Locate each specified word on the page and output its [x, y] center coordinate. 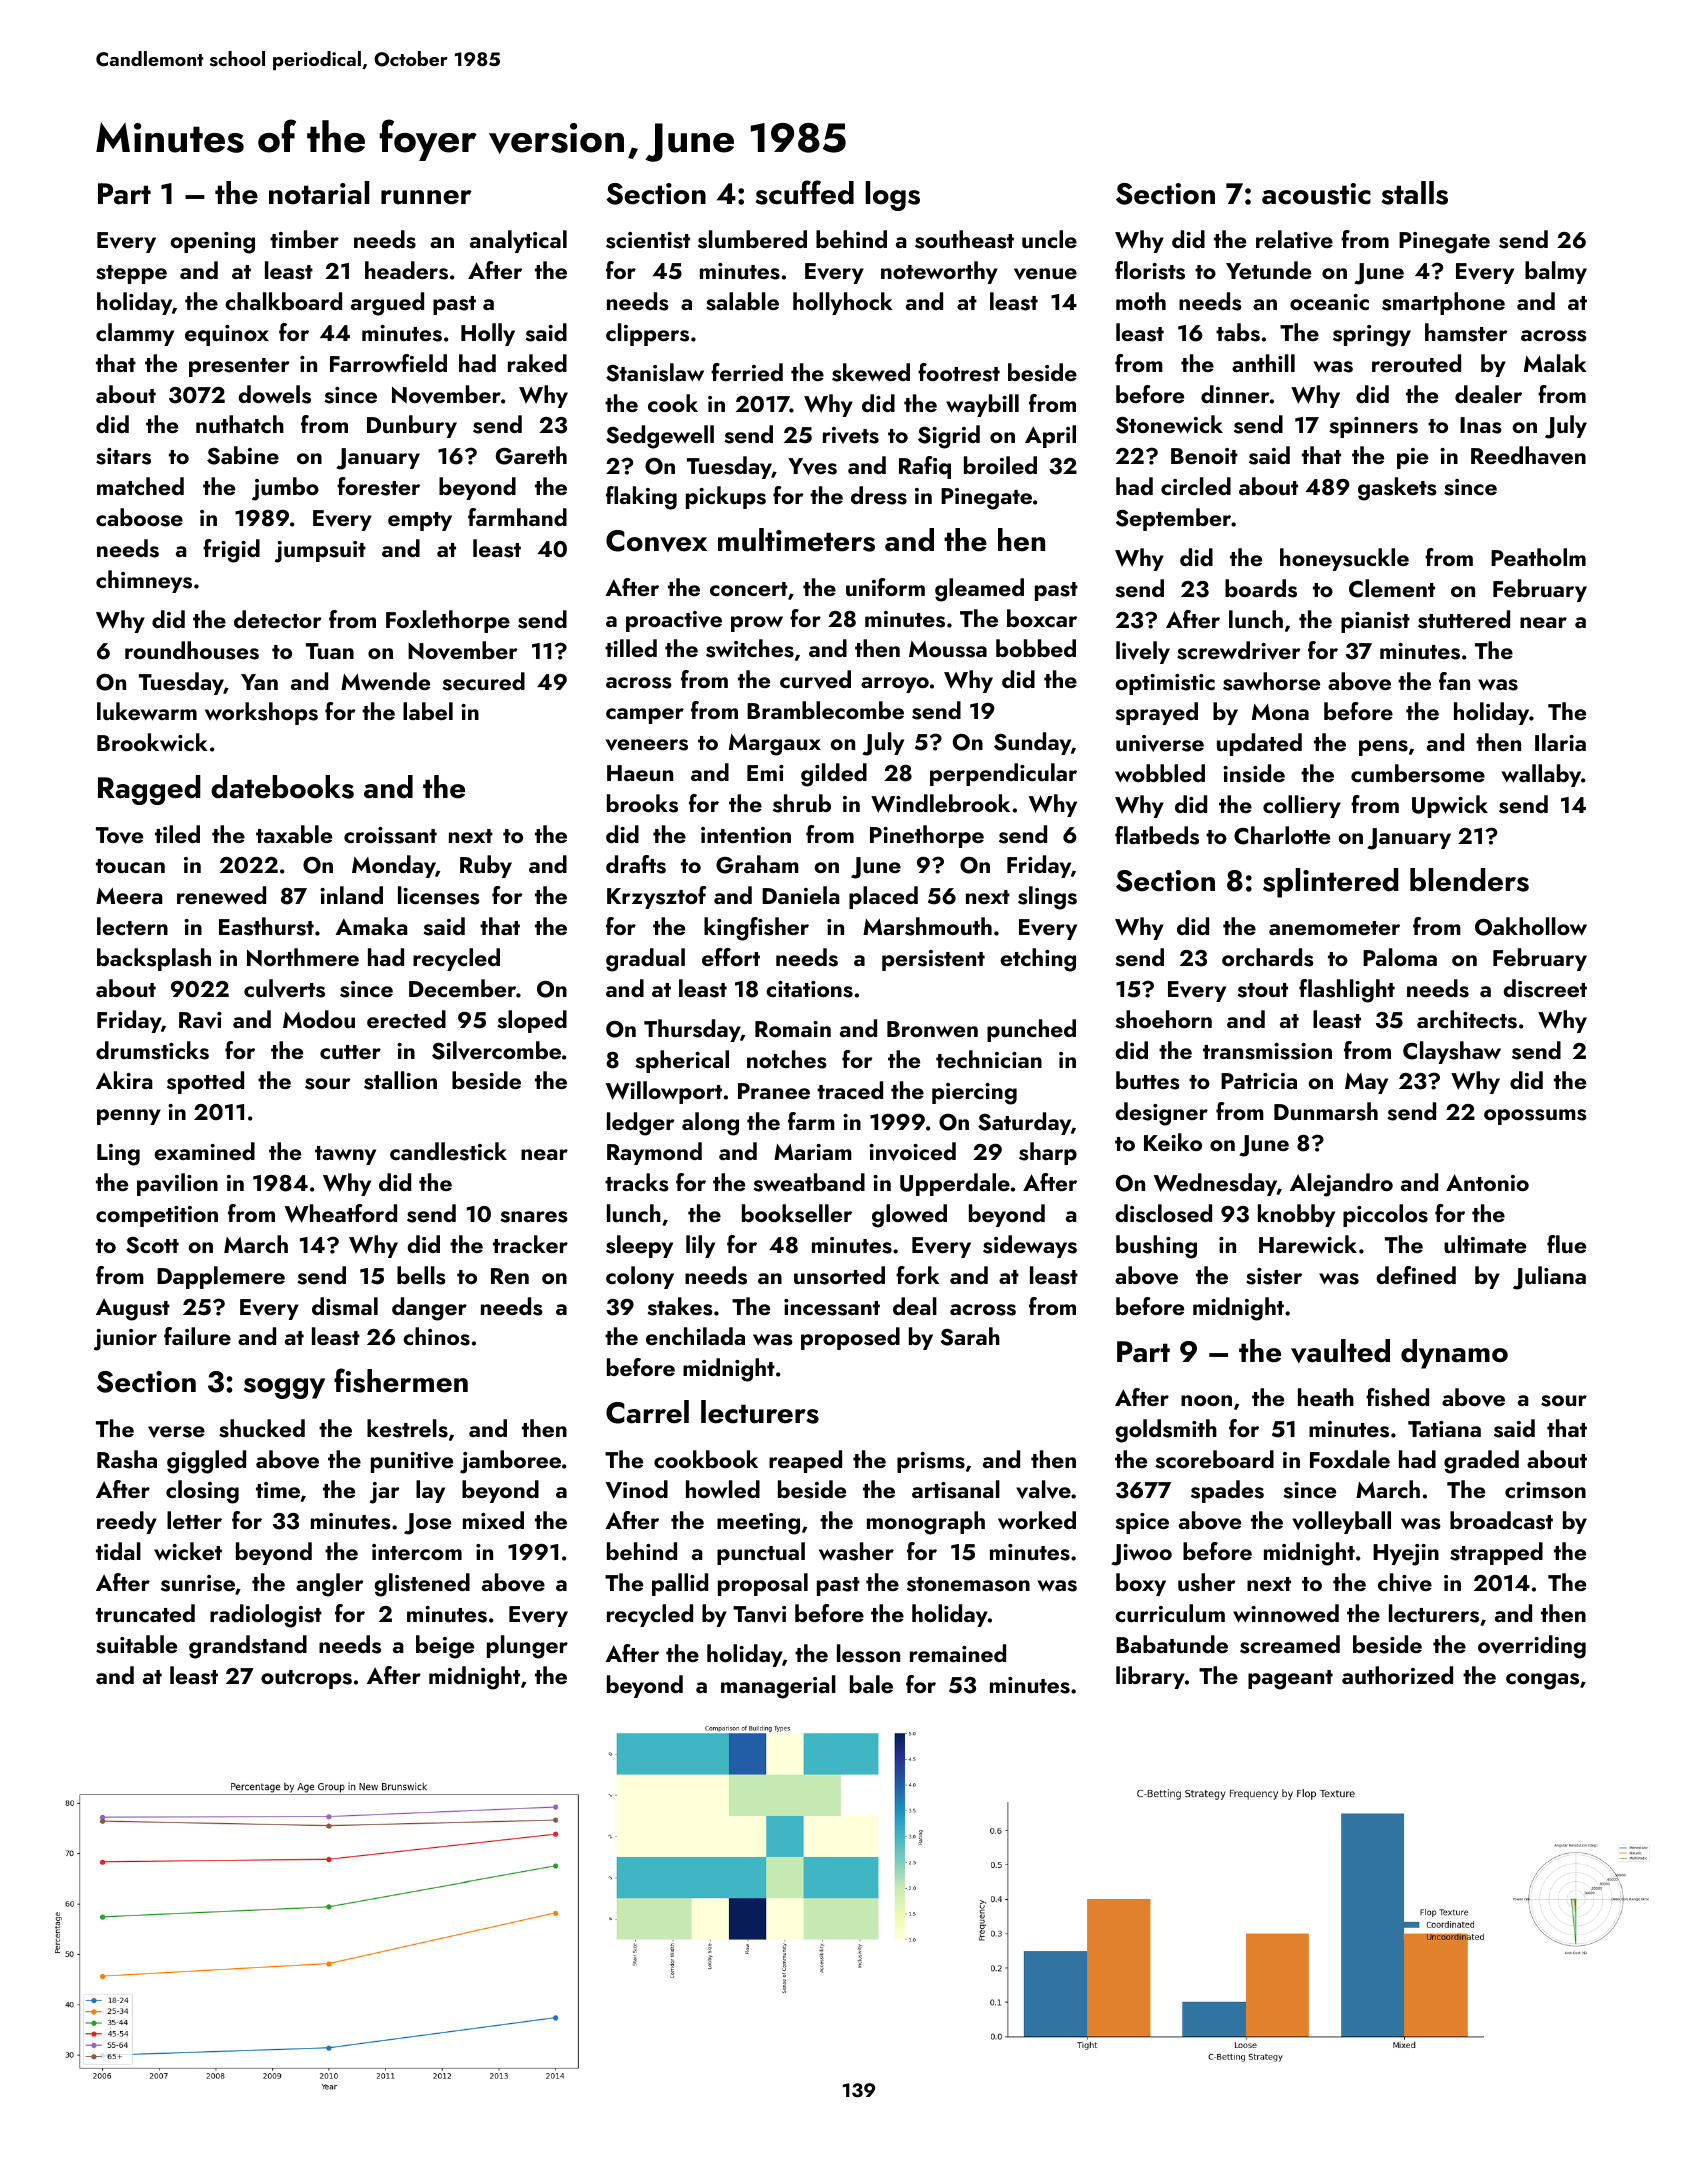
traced [850, 1090]
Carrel [647, 1412]
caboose [139, 517]
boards [1261, 588]
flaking [641, 498]
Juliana [1549, 1278]
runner [426, 197]
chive [1405, 1582]
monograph [926, 1523]
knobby [1296, 1215]
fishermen [401, 1380]
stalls [1414, 193]
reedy [127, 1522]
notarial [319, 193]
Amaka [371, 926]
